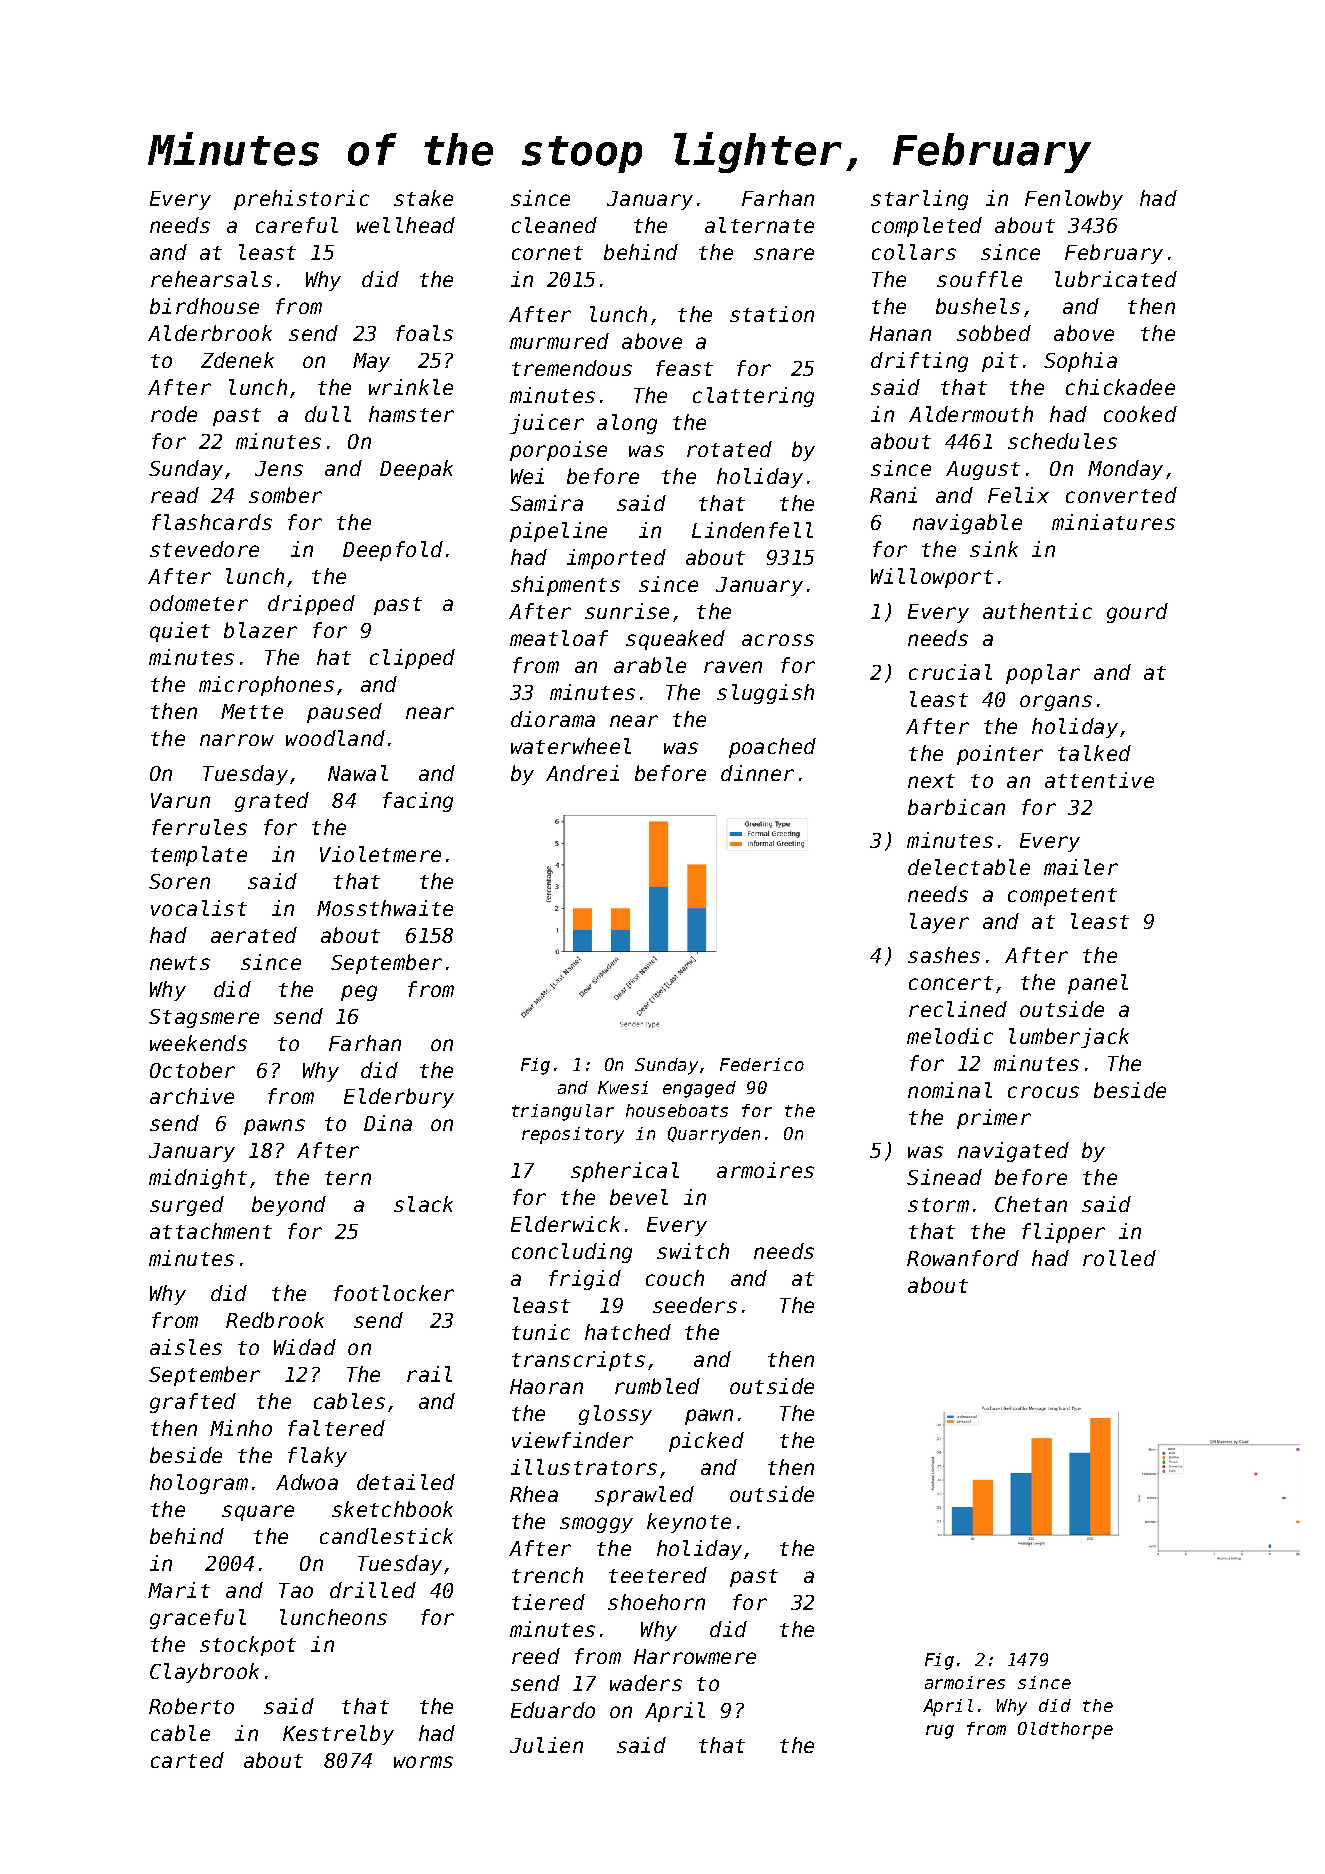 The height and width of the screenshot is (1874, 1325). What do you see at coordinates (1069, 1038) in the screenshot?
I see `lumberjack` at bounding box center [1069, 1038].
